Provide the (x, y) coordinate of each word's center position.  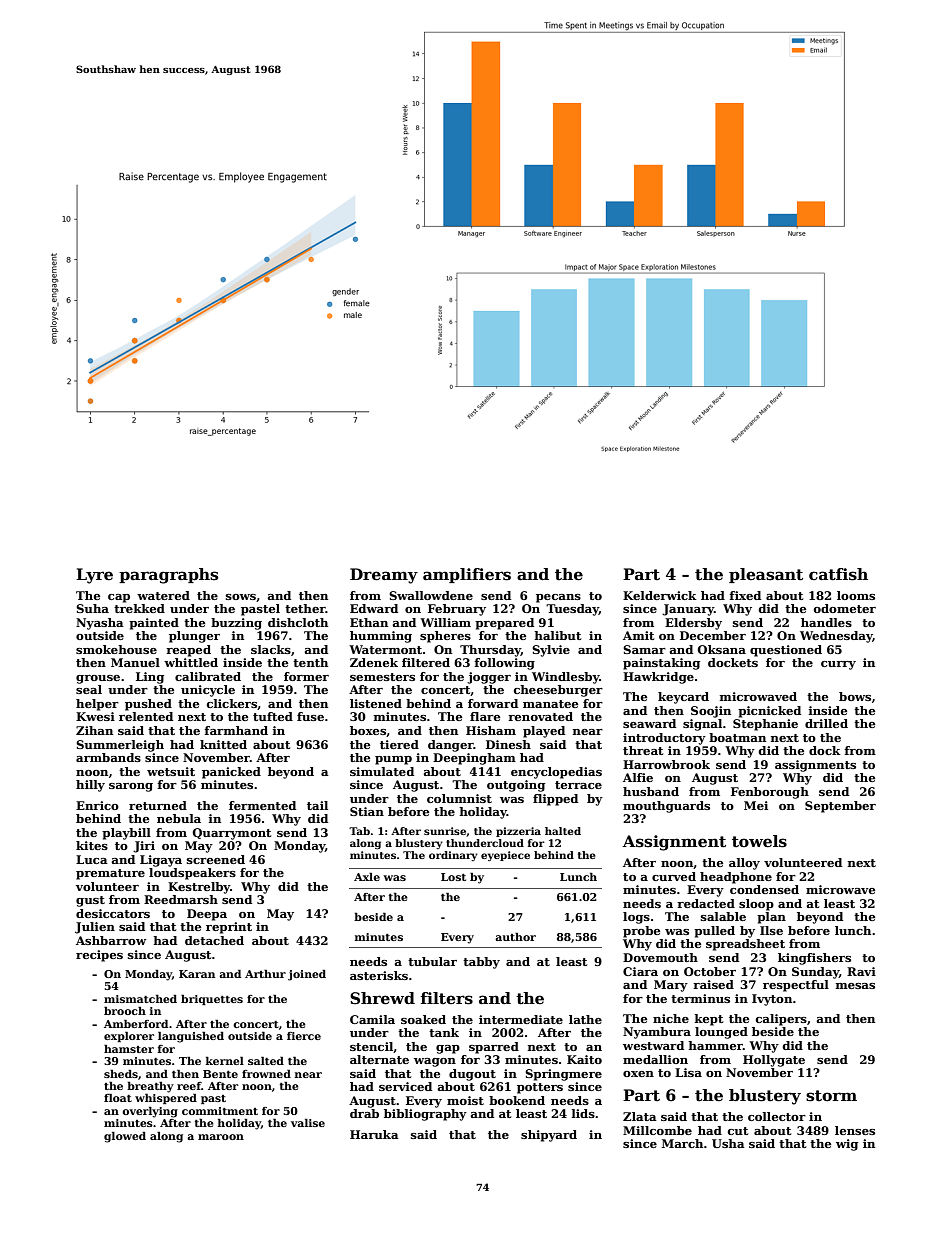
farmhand (236, 730)
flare (485, 716)
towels (759, 841)
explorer (129, 1036)
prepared (504, 624)
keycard (683, 698)
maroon (221, 1137)
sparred (494, 1048)
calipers (781, 1020)
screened (216, 859)
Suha (92, 608)
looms (856, 595)
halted (563, 831)
